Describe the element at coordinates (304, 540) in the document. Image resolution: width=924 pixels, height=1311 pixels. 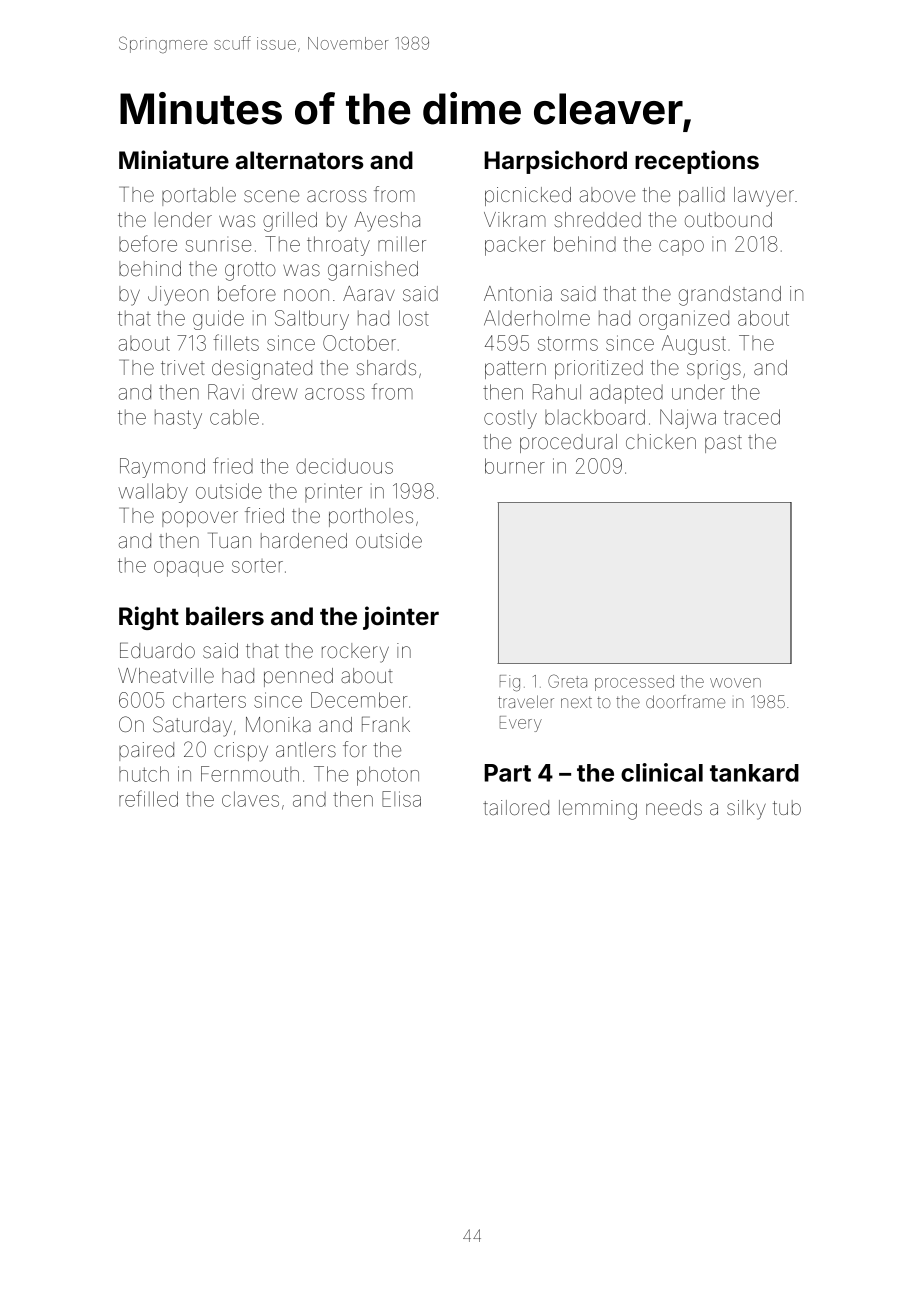
I see `hardened` at that location.
